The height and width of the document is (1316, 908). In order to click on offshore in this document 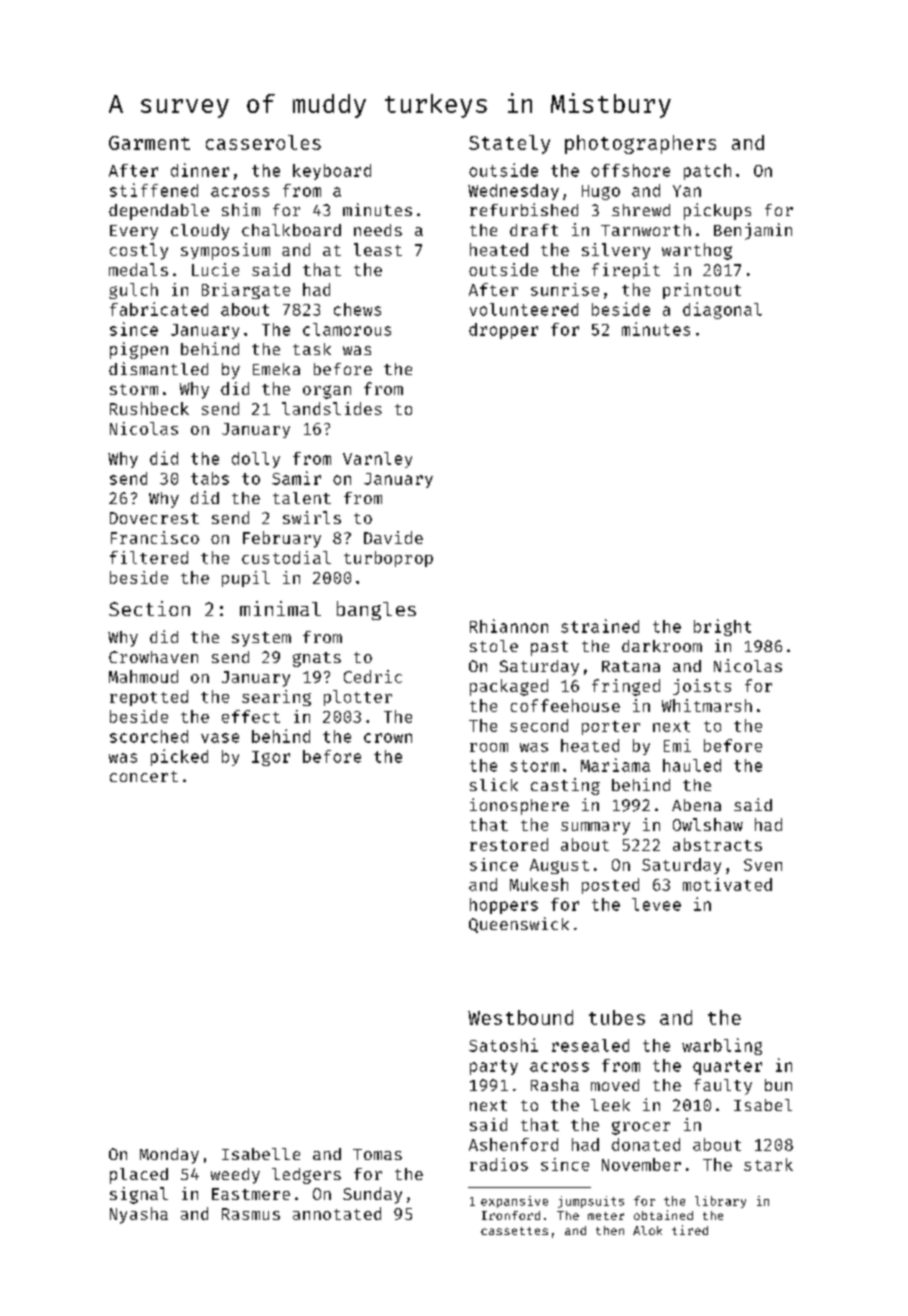, I will do `click(630, 170)`.
